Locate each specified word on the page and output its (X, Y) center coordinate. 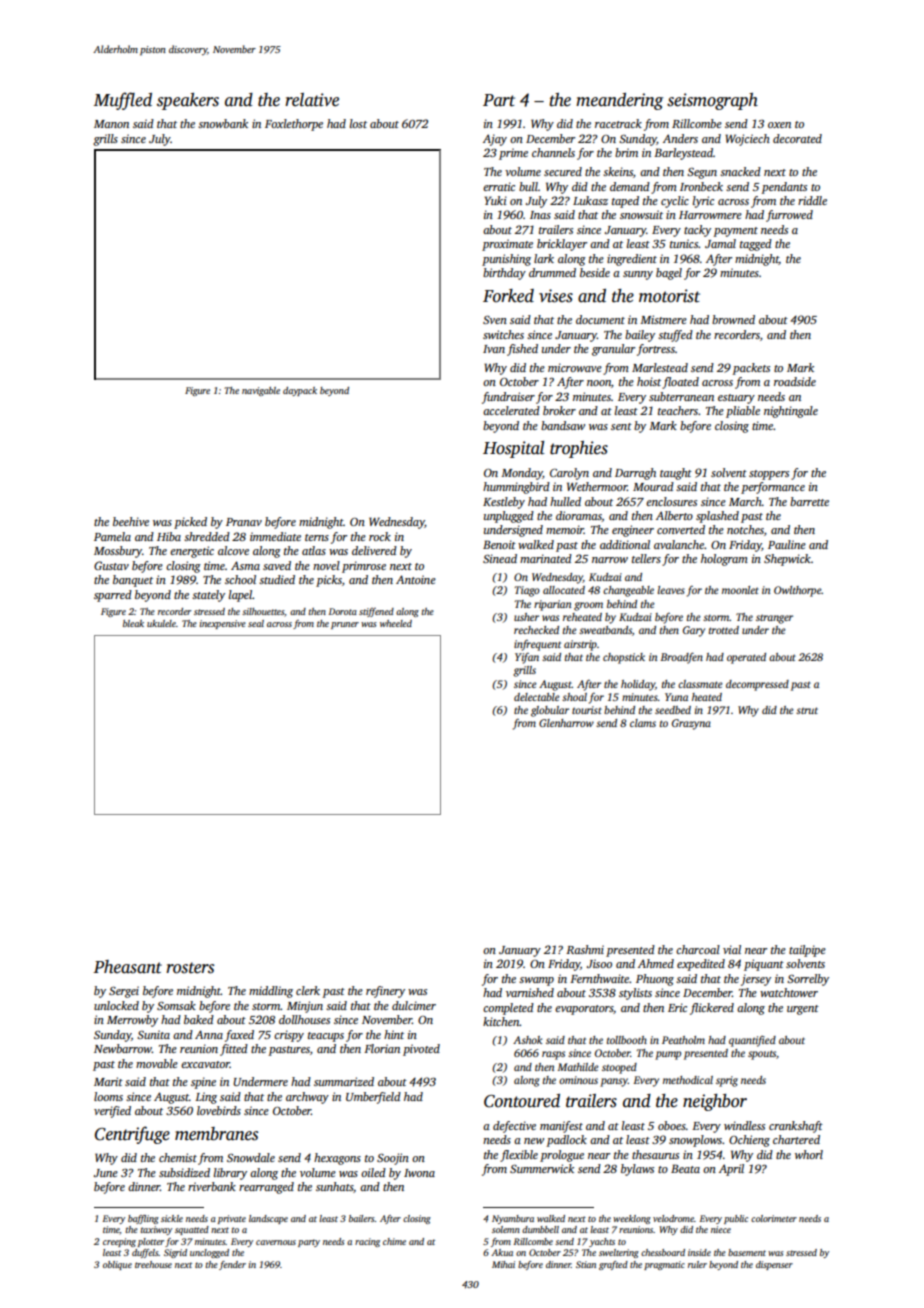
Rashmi (585, 949)
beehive (131, 521)
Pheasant (127, 967)
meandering (619, 101)
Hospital (514, 449)
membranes (216, 1134)
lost (358, 123)
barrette (809, 501)
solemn (506, 1229)
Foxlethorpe (294, 125)
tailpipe (807, 951)
